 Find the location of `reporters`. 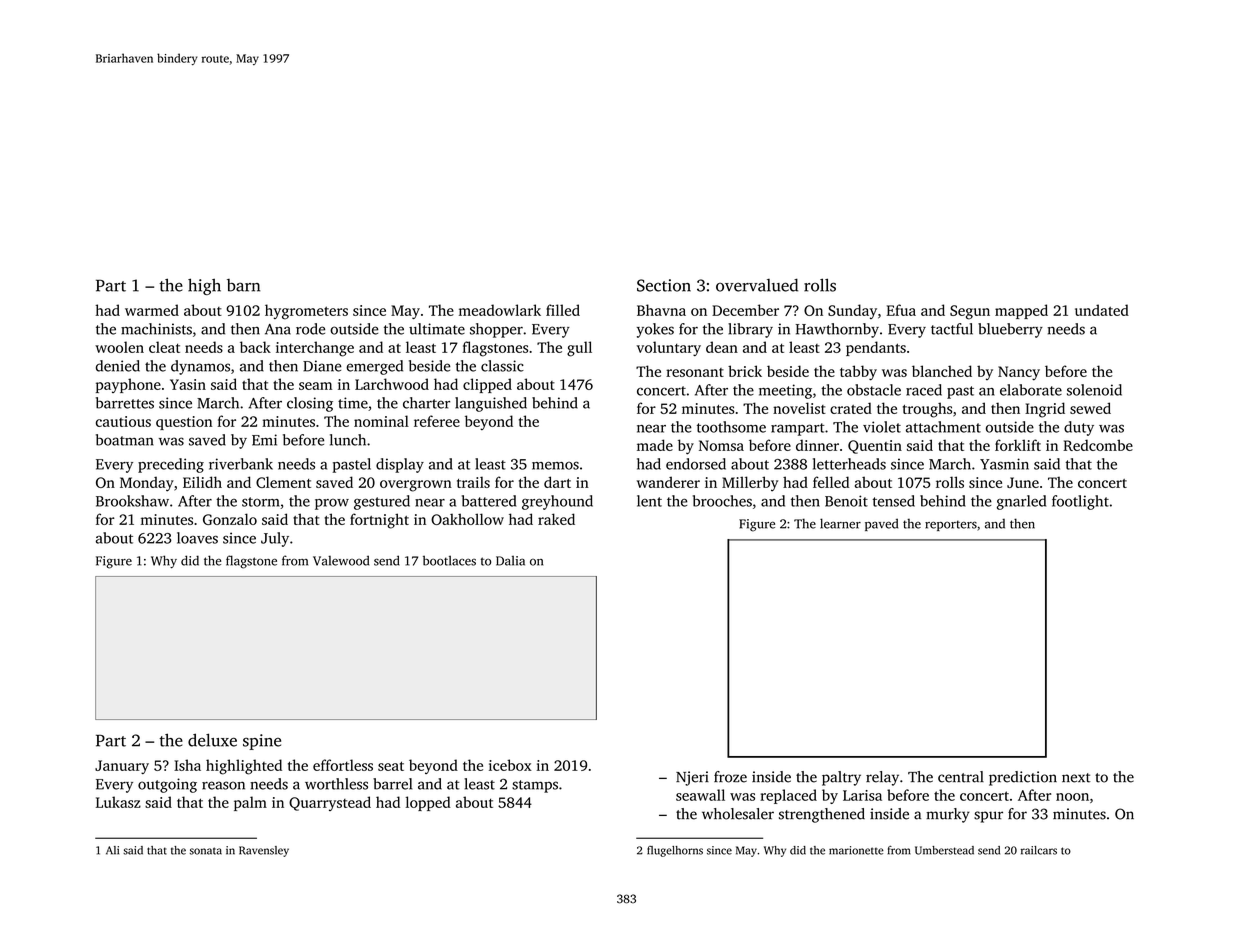

reporters is located at coordinates (951, 525).
